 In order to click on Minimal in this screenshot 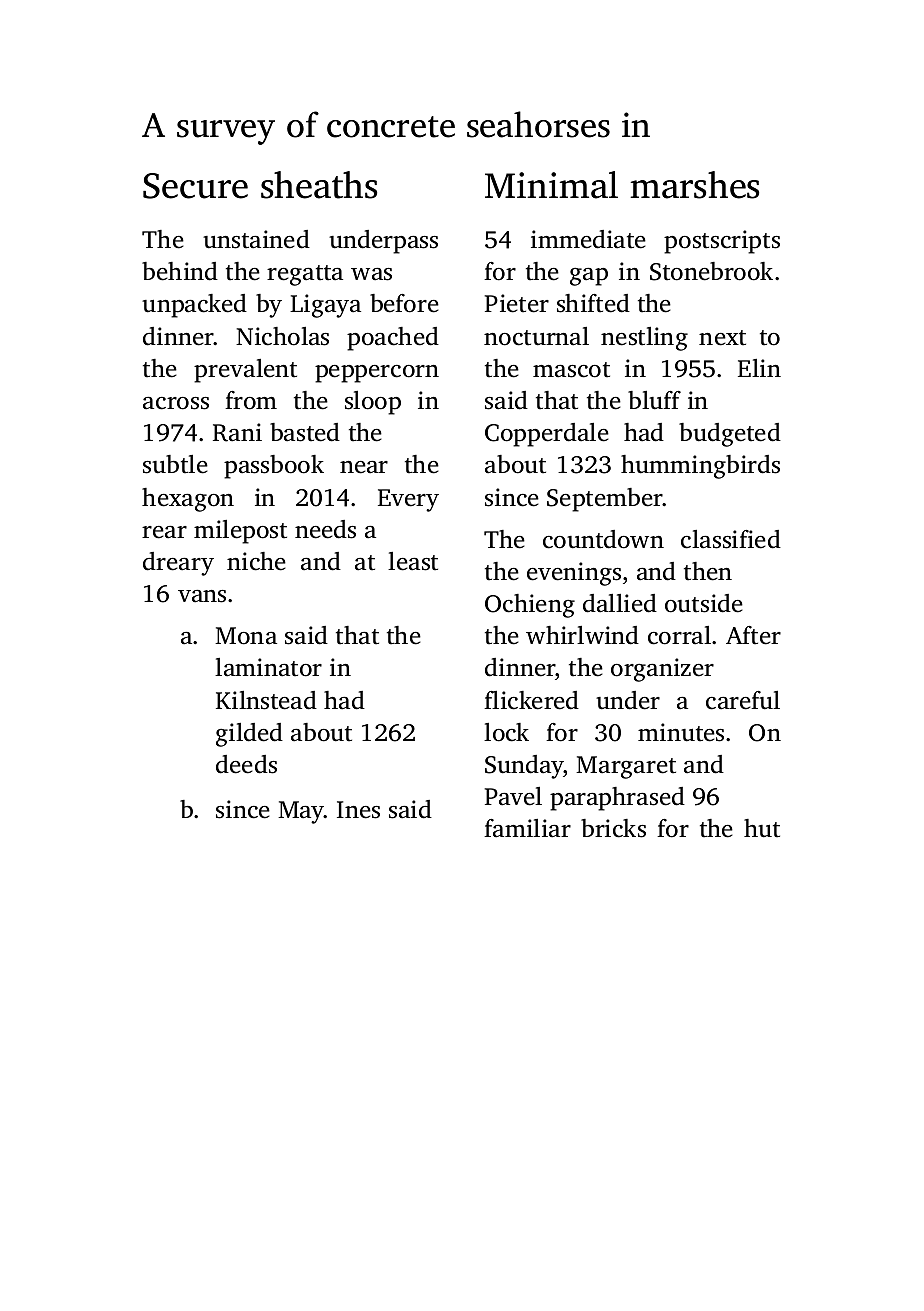, I will do `click(551, 185)`.
